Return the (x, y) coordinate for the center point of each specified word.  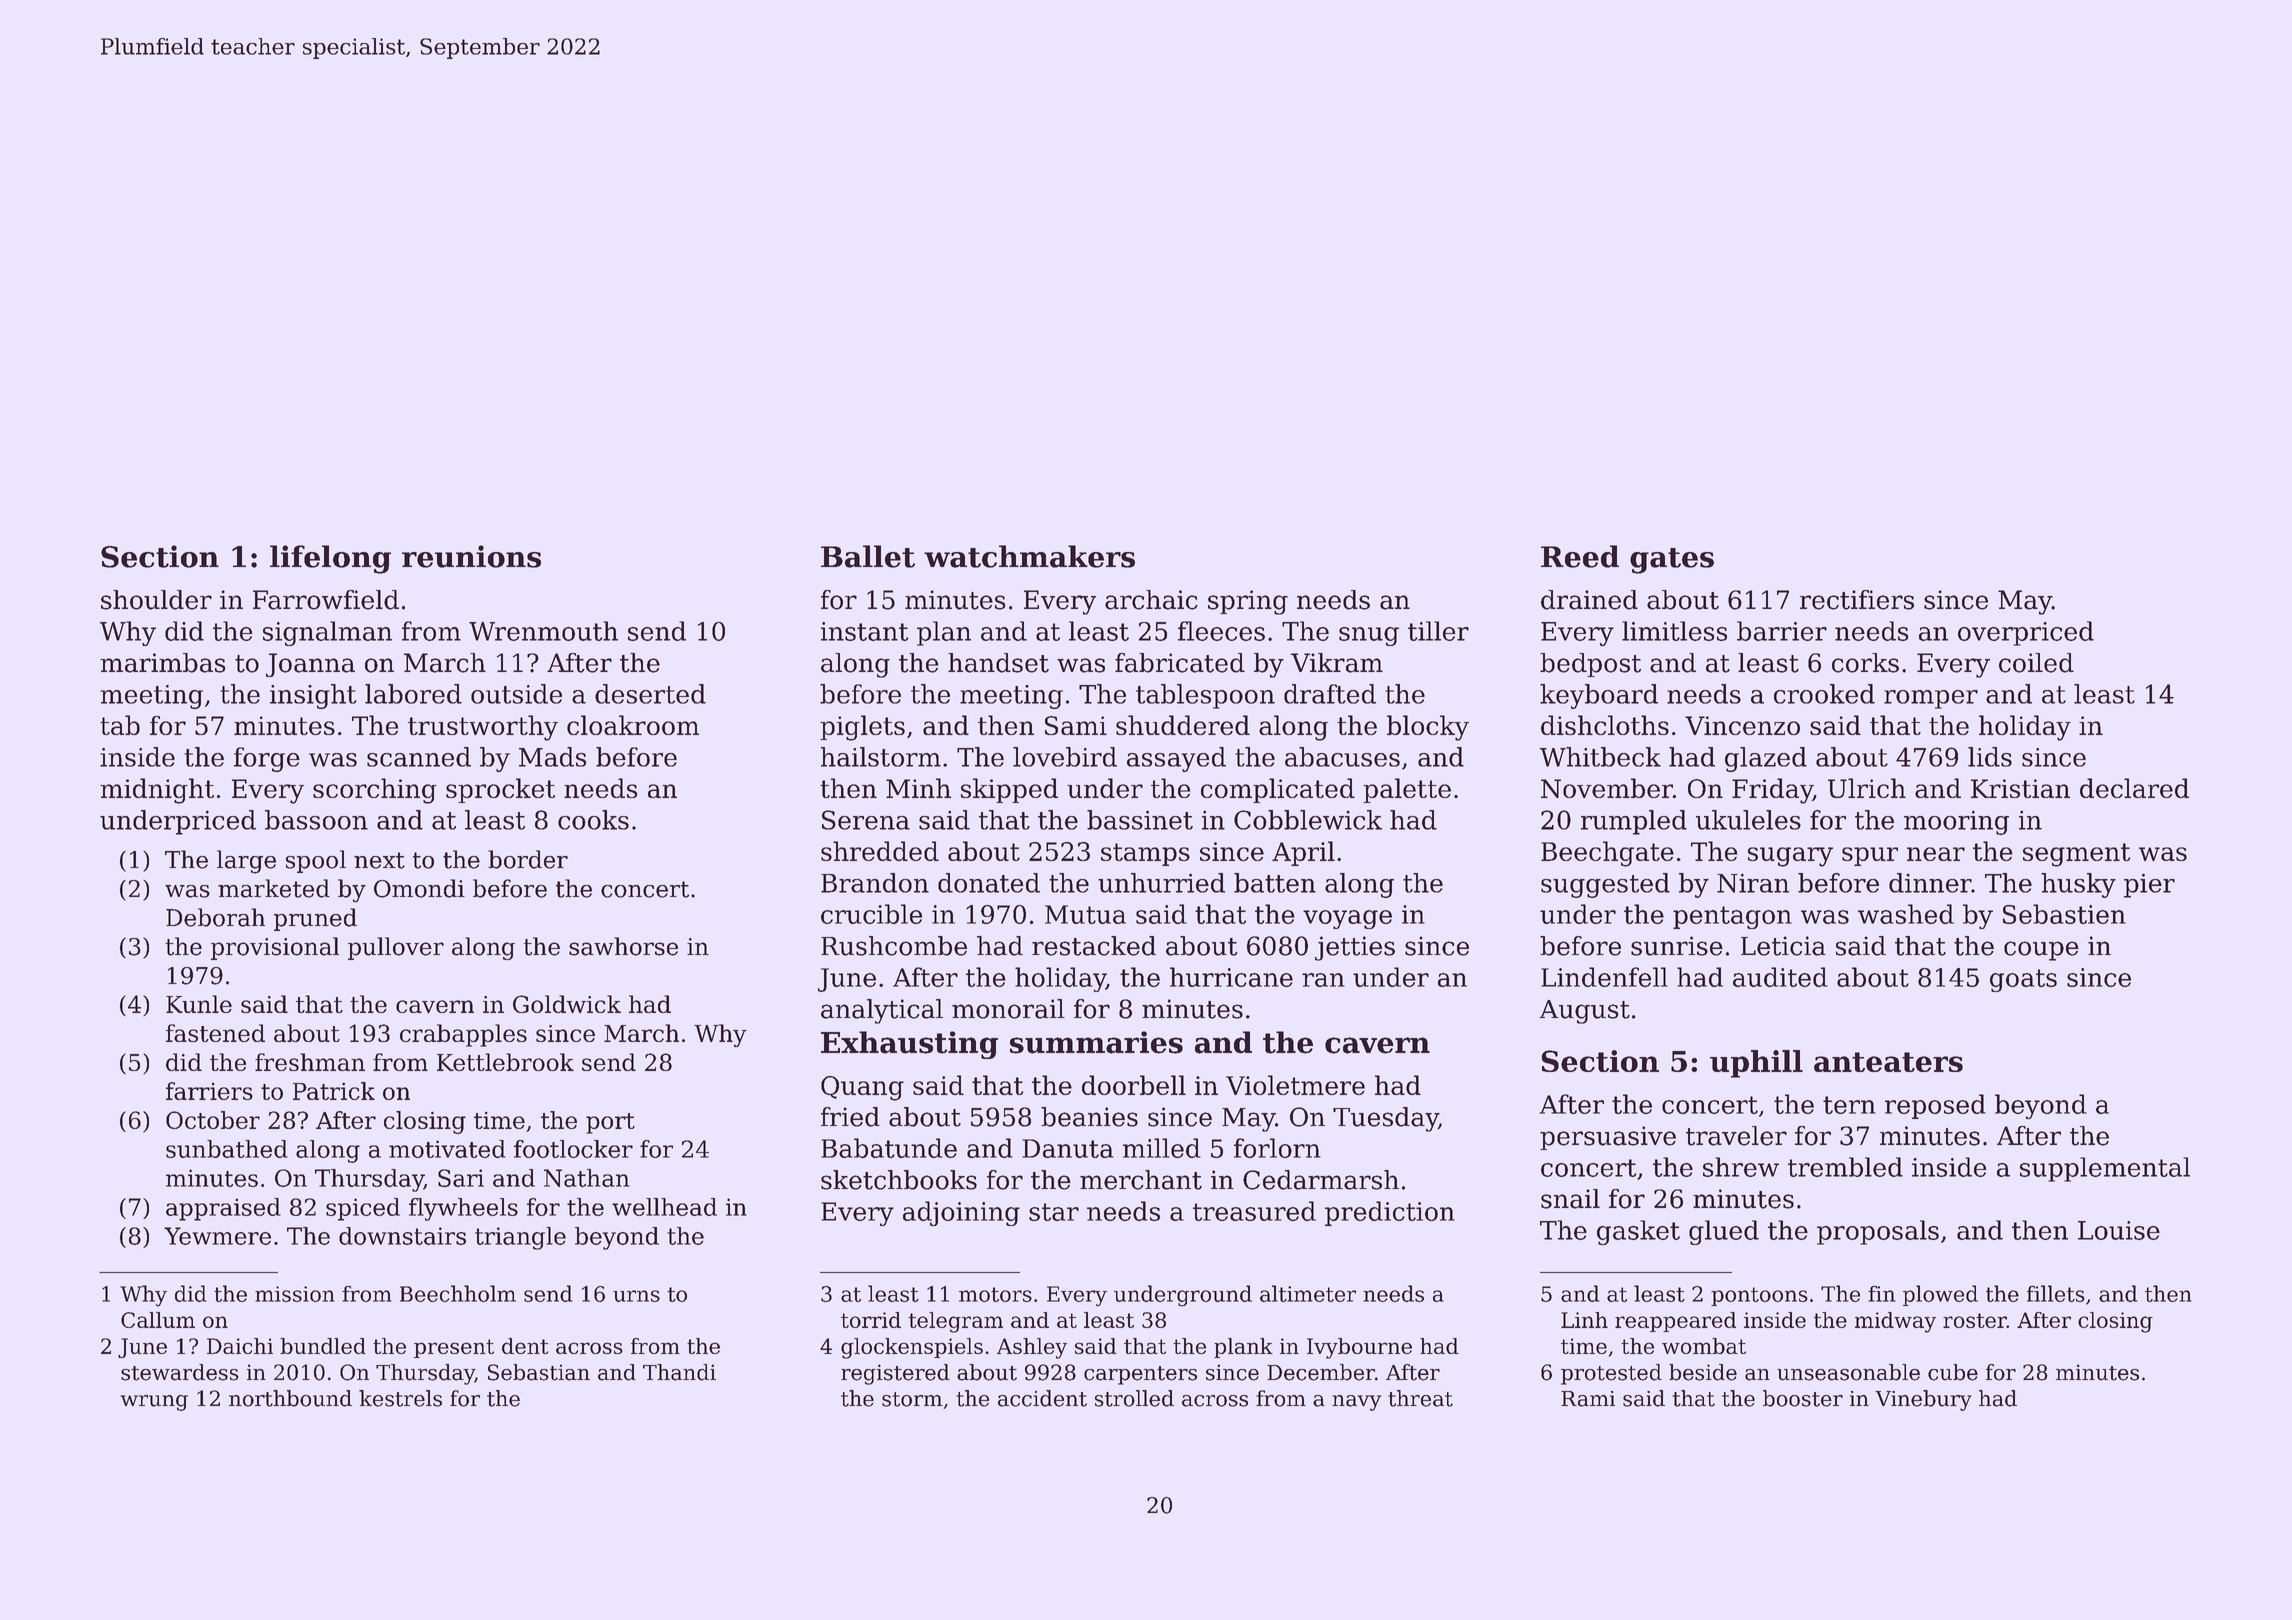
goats (2023, 980)
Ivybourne (1359, 1348)
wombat (1704, 1346)
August (1584, 1012)
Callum (158, 1320)
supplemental (2105, 1169)
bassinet (1140, 820)
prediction (1390, 1213)
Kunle (199, 1004)
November (1607, 788)
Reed (1580, 556)
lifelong (330, 559)
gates (1672, 561)
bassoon (316, 820)
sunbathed (227, 1149)
